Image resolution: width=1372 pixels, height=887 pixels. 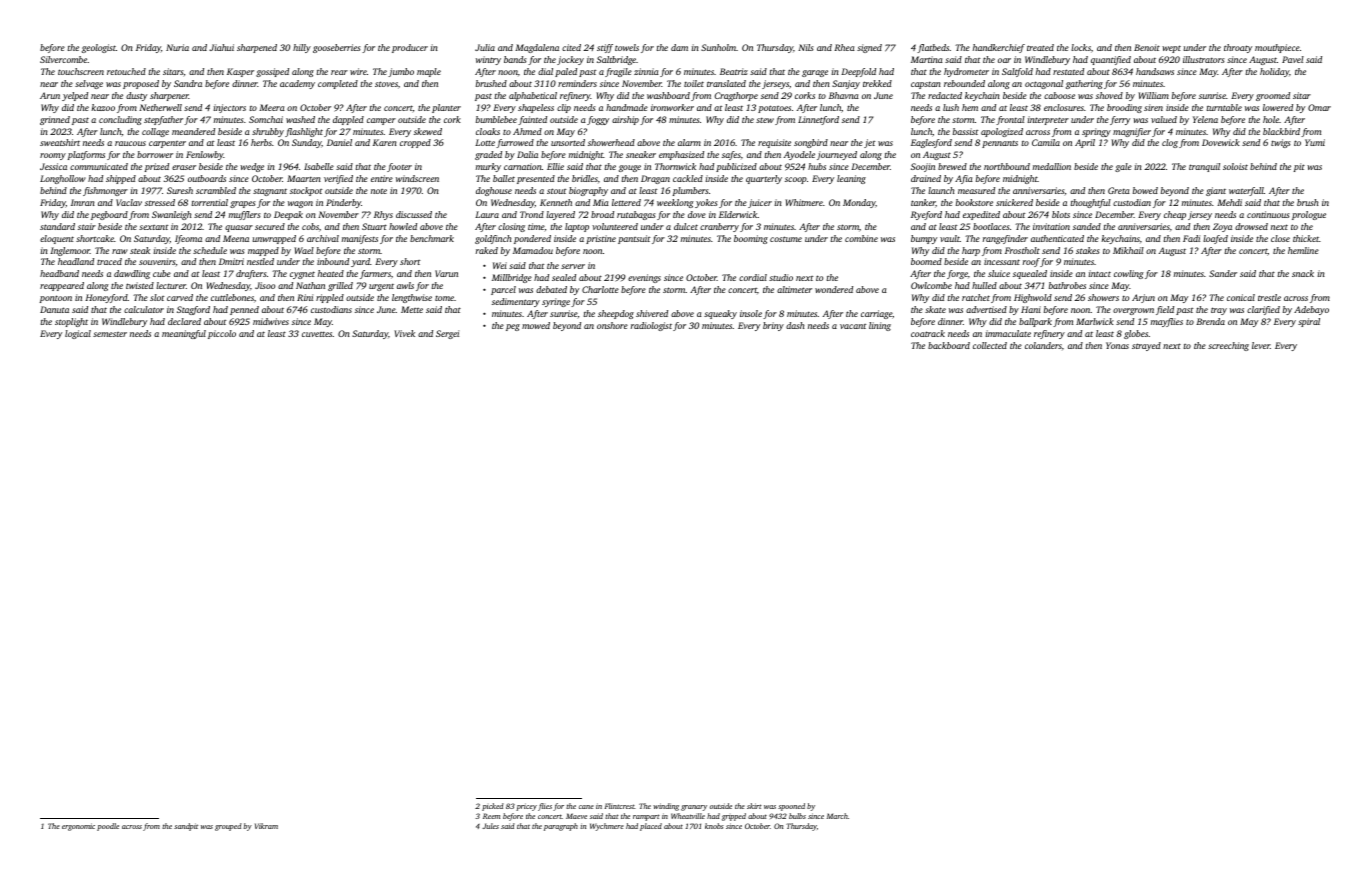 I want to click on sandpit, so click(x=186, y=827).
